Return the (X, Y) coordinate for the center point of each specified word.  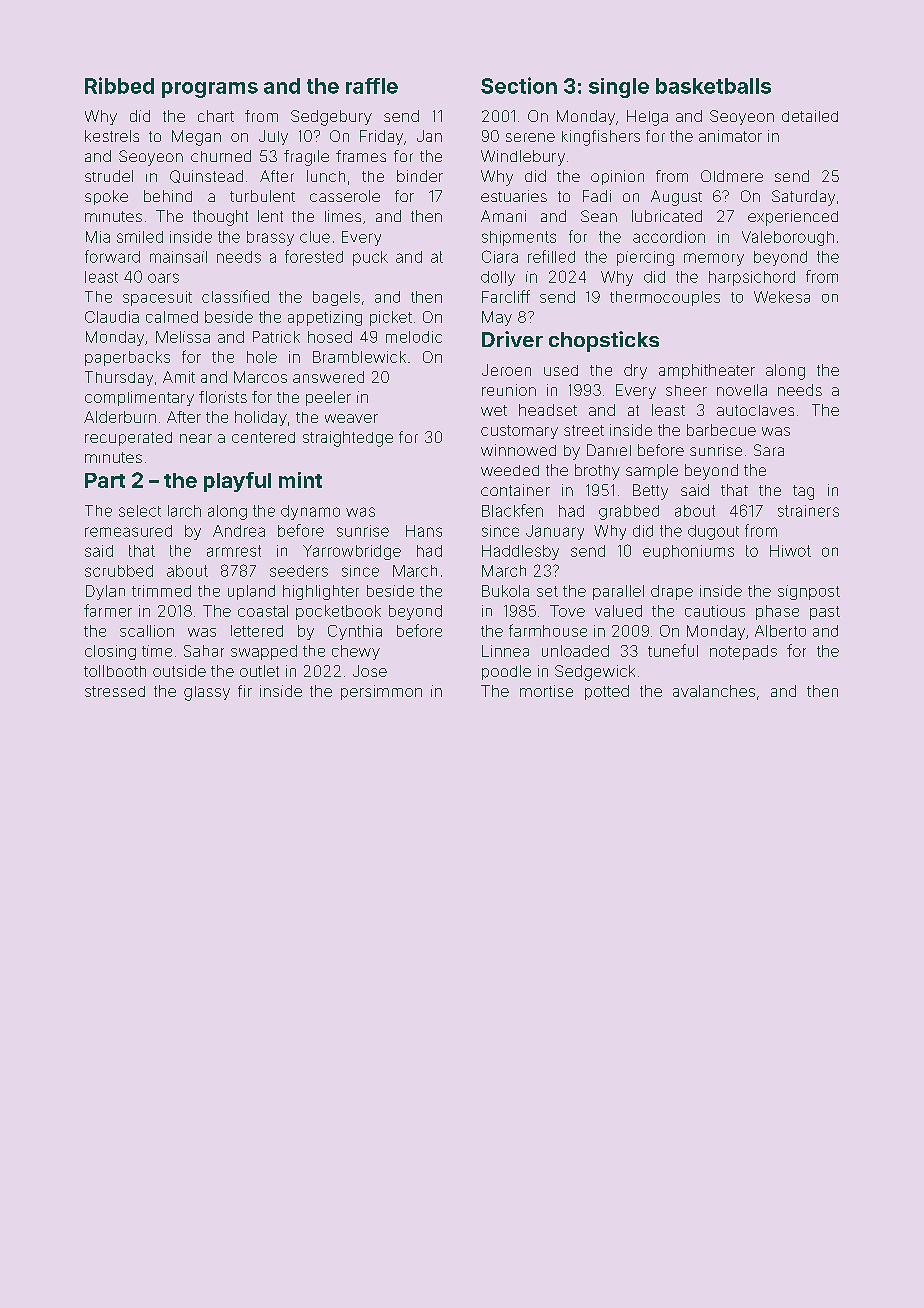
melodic (414, 337)
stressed (115, 691)
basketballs (713, 86)
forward (112, 256)
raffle (372, 86)
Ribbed (119, 85)
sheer (686, 390)
